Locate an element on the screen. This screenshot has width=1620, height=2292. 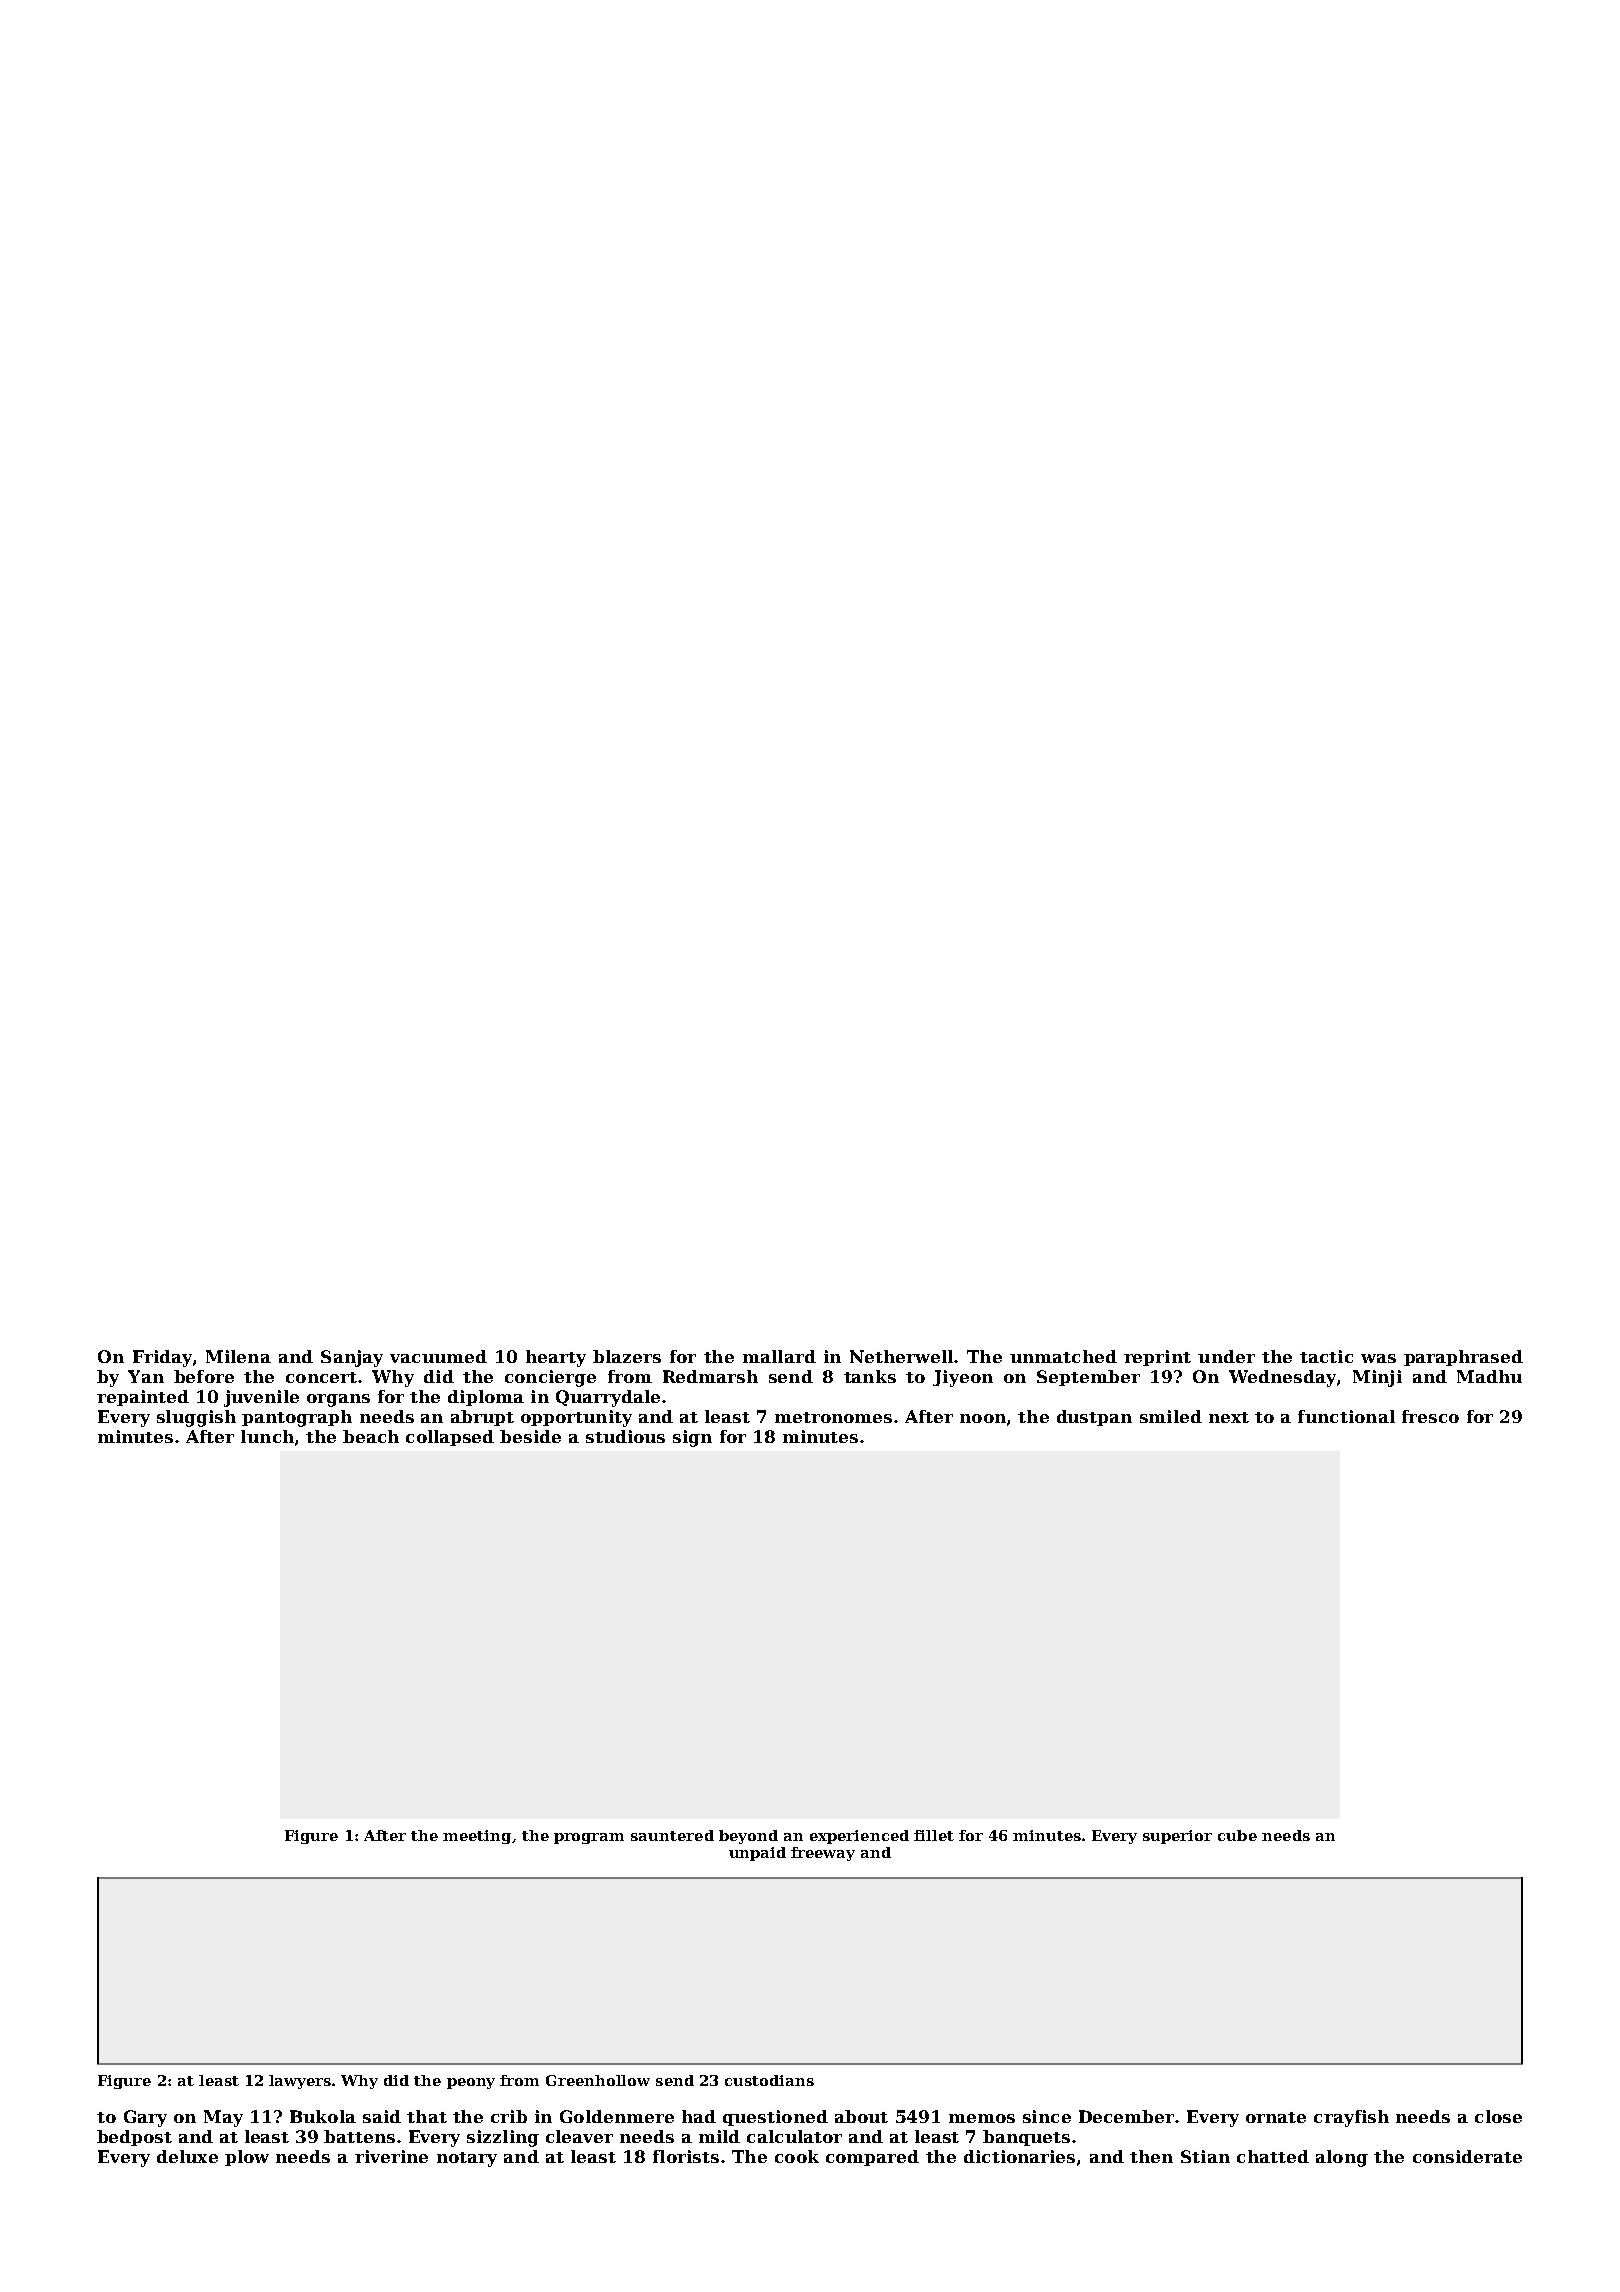
program is located at coordinates (589, 1838).
